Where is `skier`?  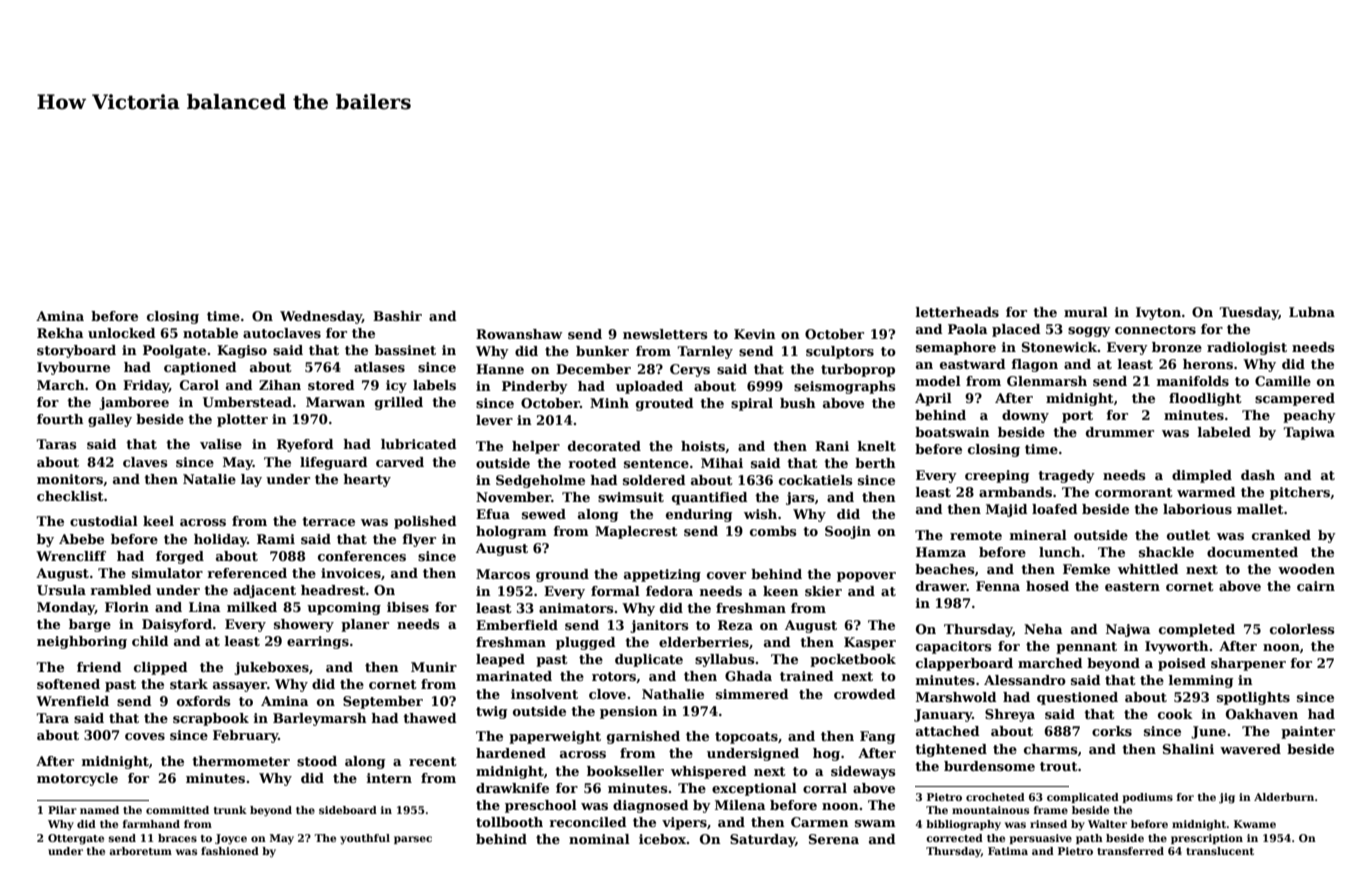 skier is located at coordinates (823, 591).
